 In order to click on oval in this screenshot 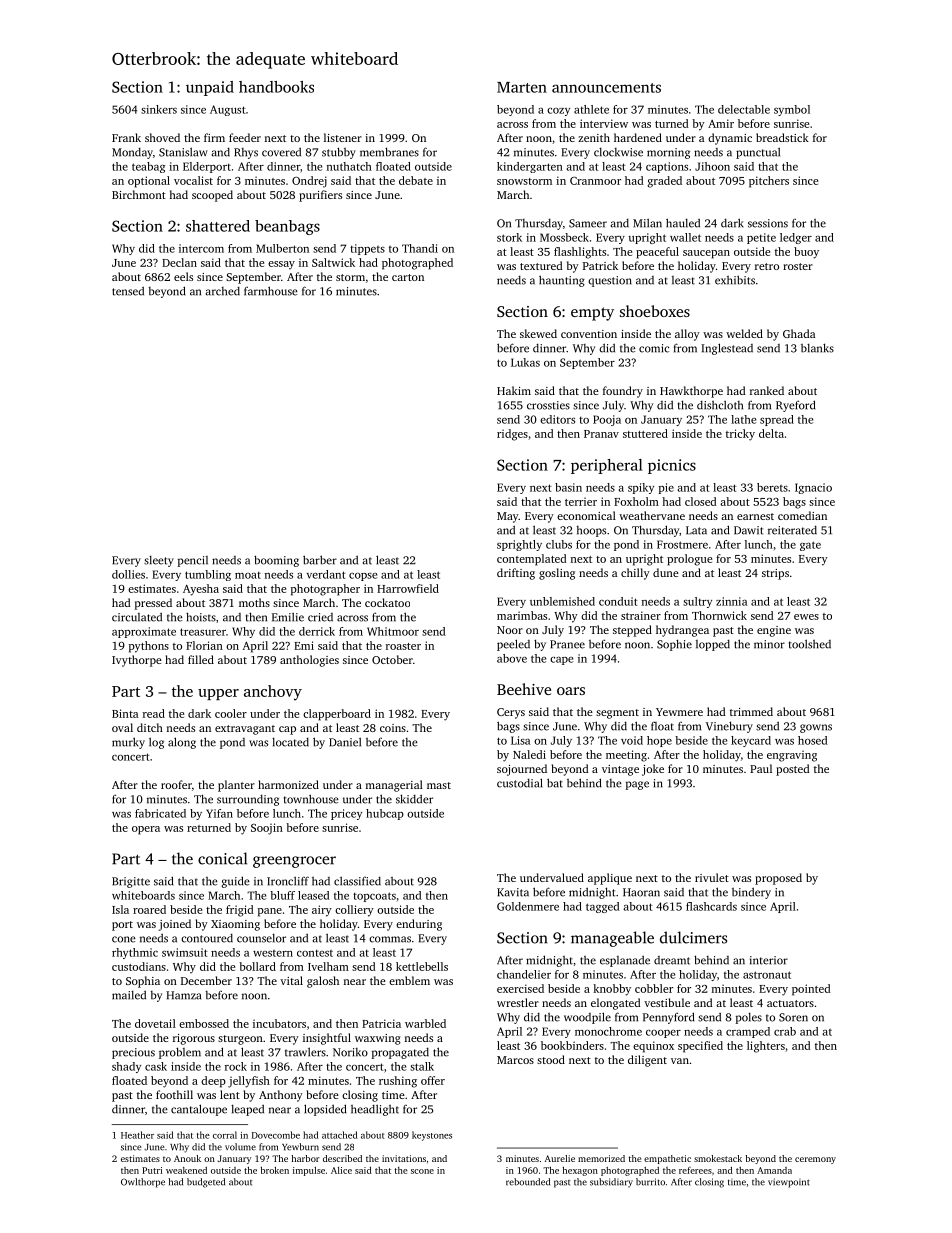, I will do `click(122, 727)`.
